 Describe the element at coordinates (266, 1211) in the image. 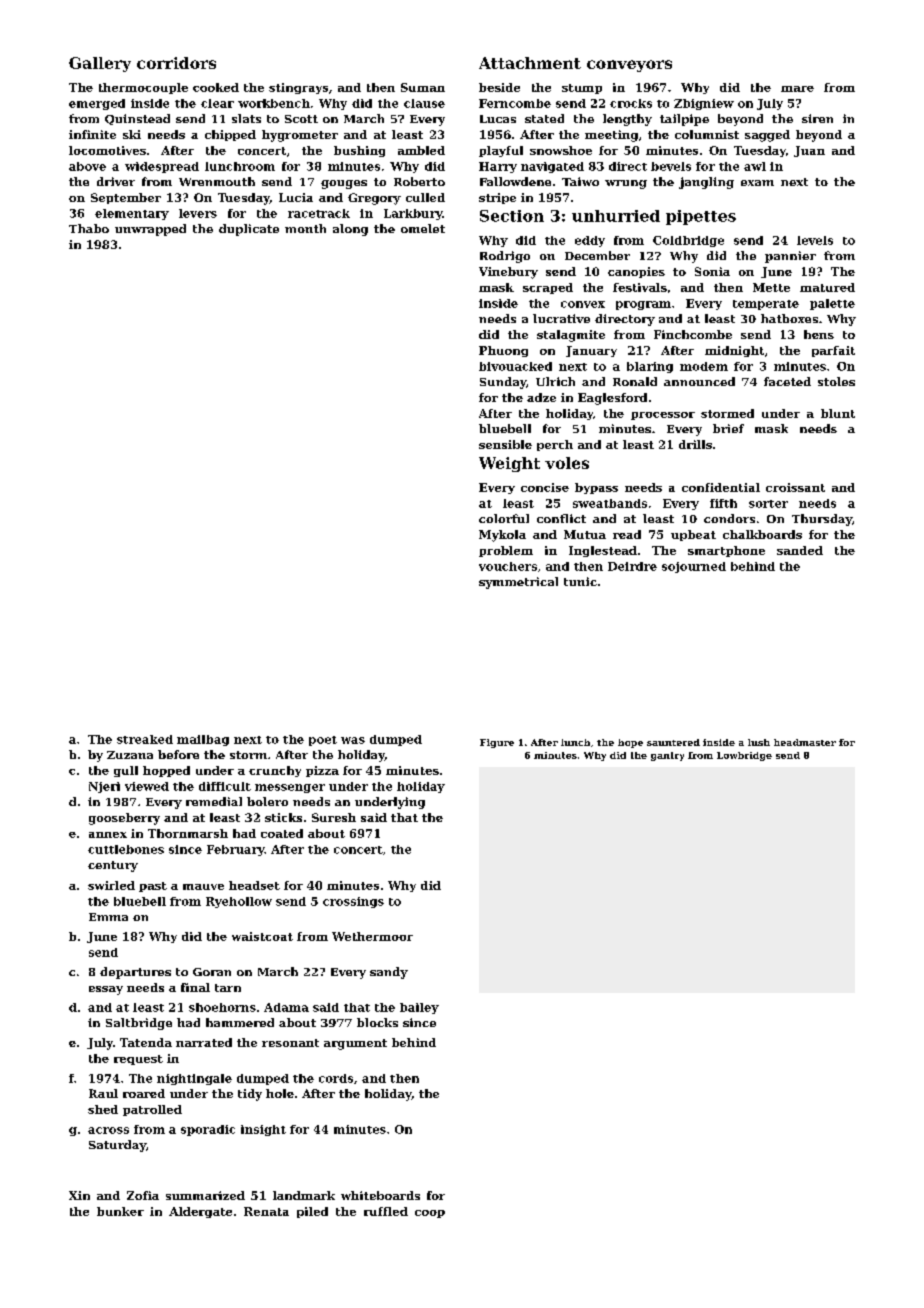

I see `Renata` at that location.
